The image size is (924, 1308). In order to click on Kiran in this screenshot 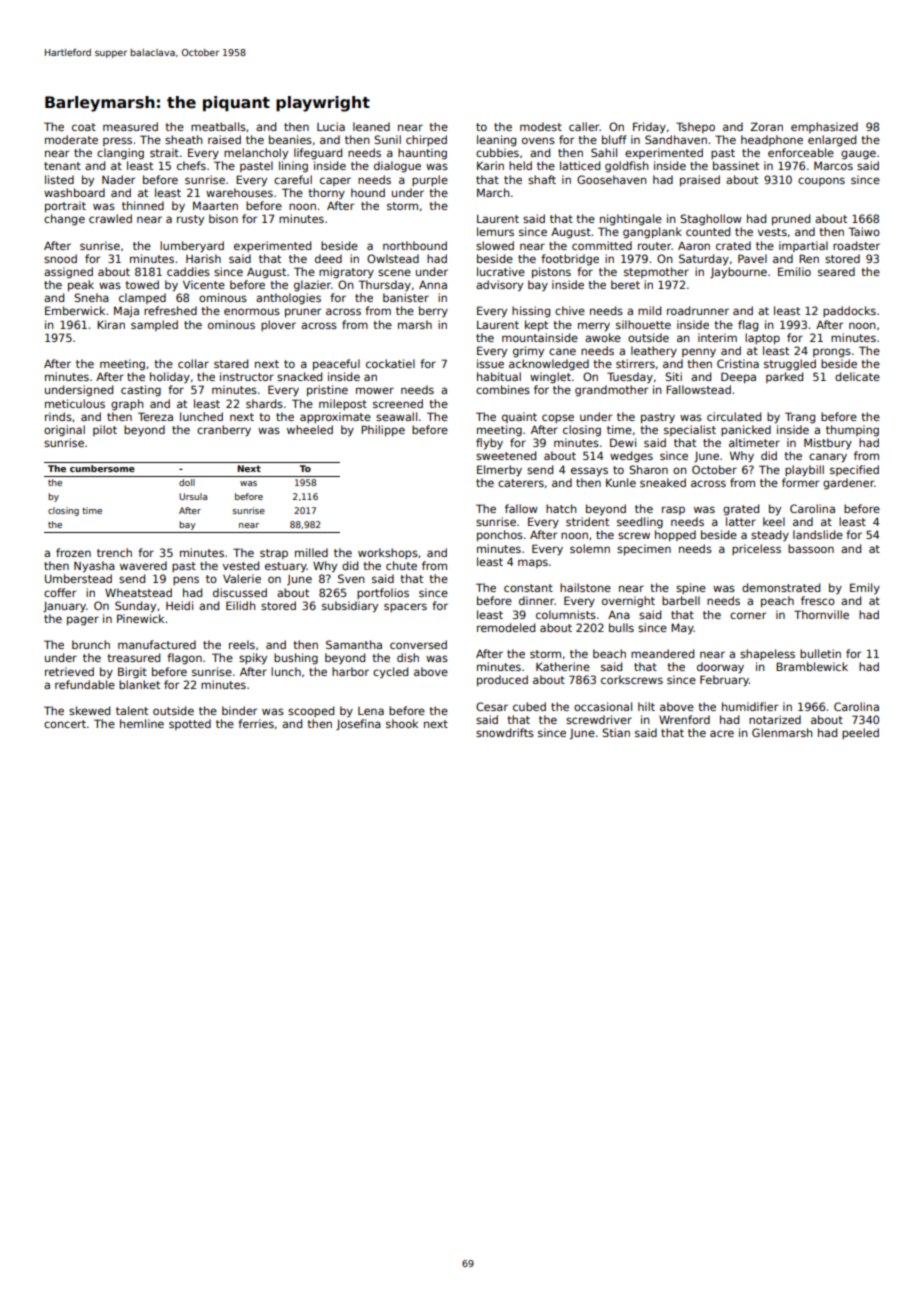, I will do `click(111, 324)`.
